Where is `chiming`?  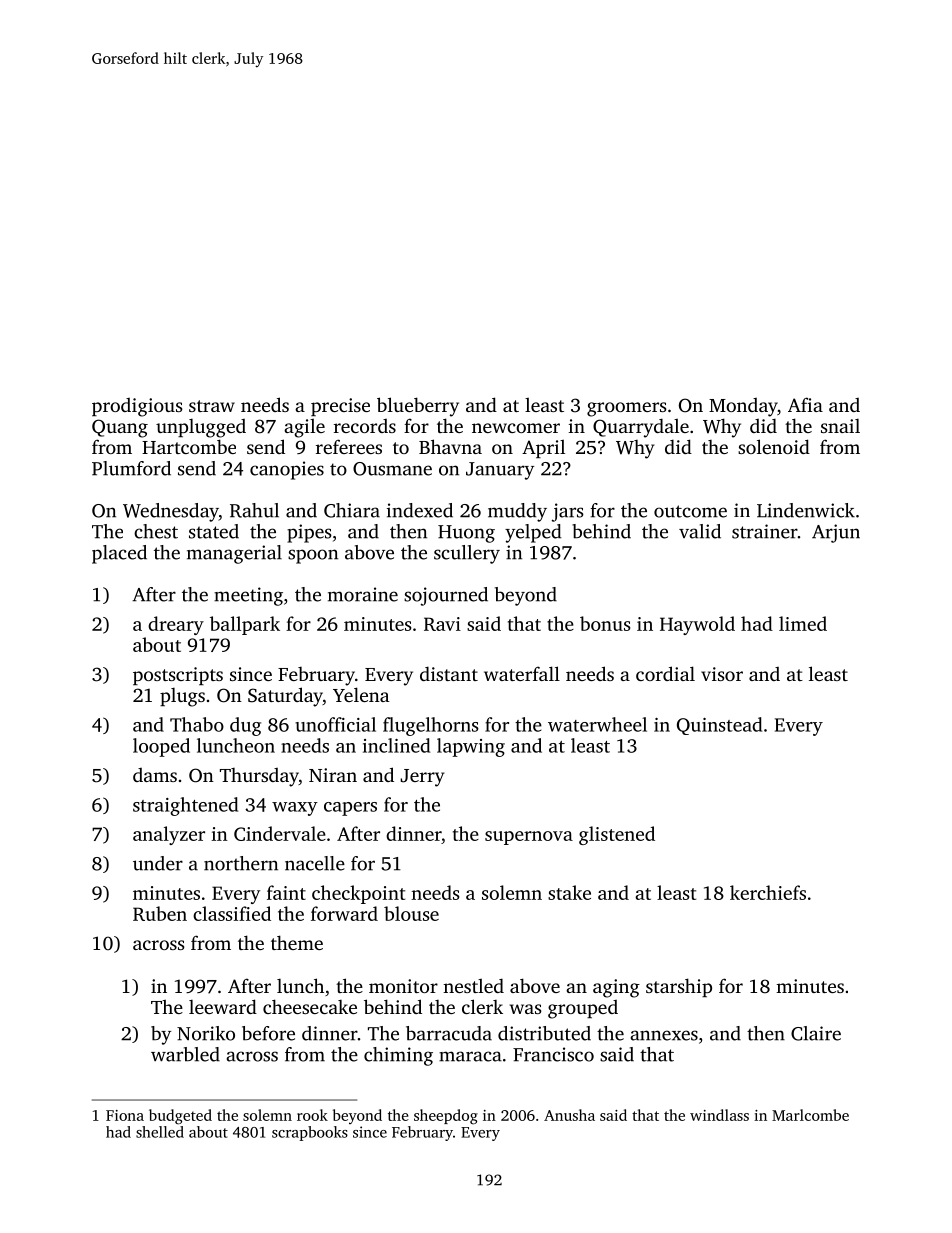
chiming is located at coordinates (398, 1056).
